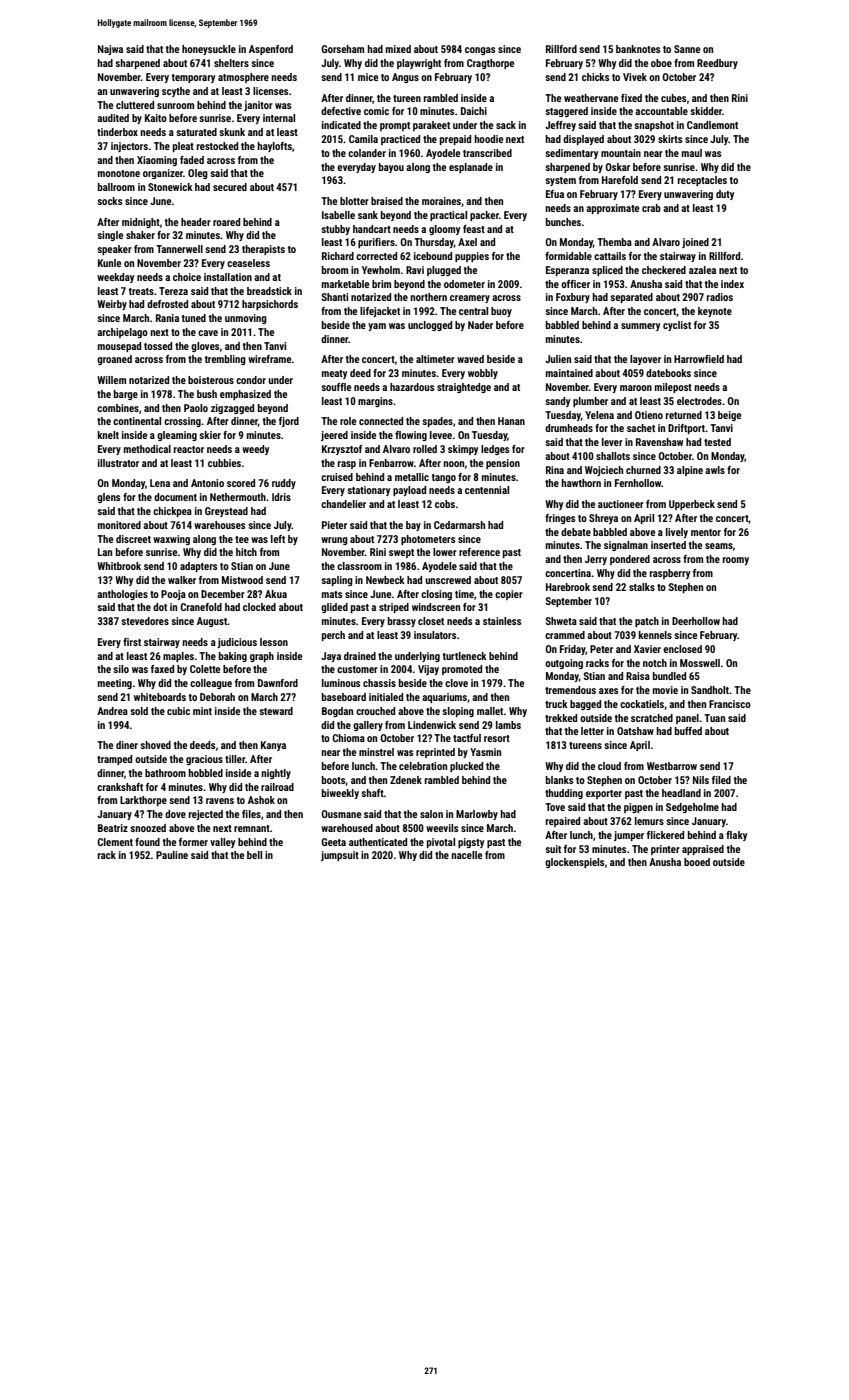  What do you see at coordinates (638, 49) in the screenshot?
I see `banknotes` at bounding box center [638, 49].
